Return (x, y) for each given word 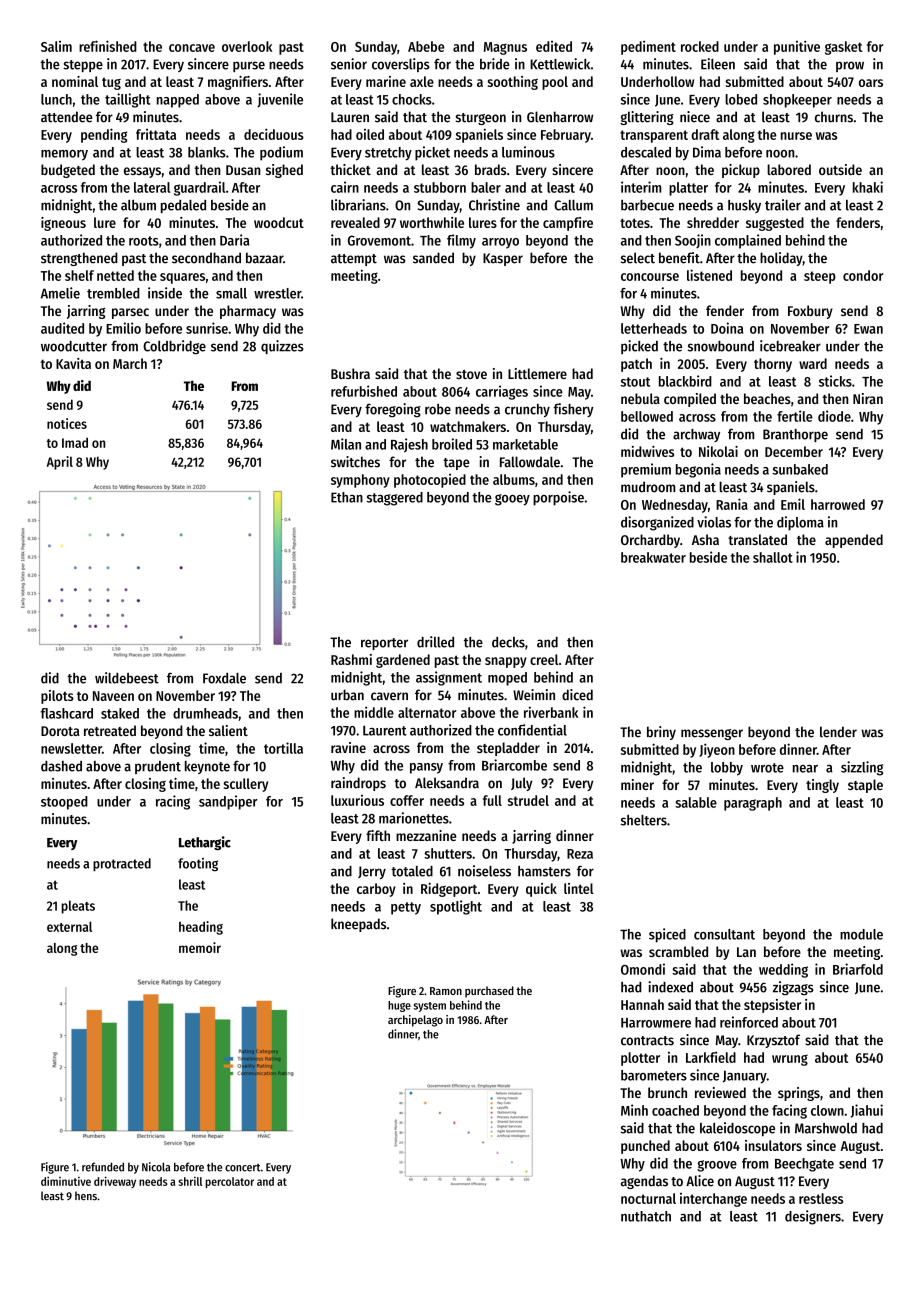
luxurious (357, 800)
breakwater (653, 557)
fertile (795, 416)
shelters (644, 820)
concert (243, 1168)
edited (554, 46)
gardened (403, 661)
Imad (75, 443)
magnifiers (238, 83)
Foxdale (224, 678)
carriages (502, 392)
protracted (122, 864)
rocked (700, 46)
